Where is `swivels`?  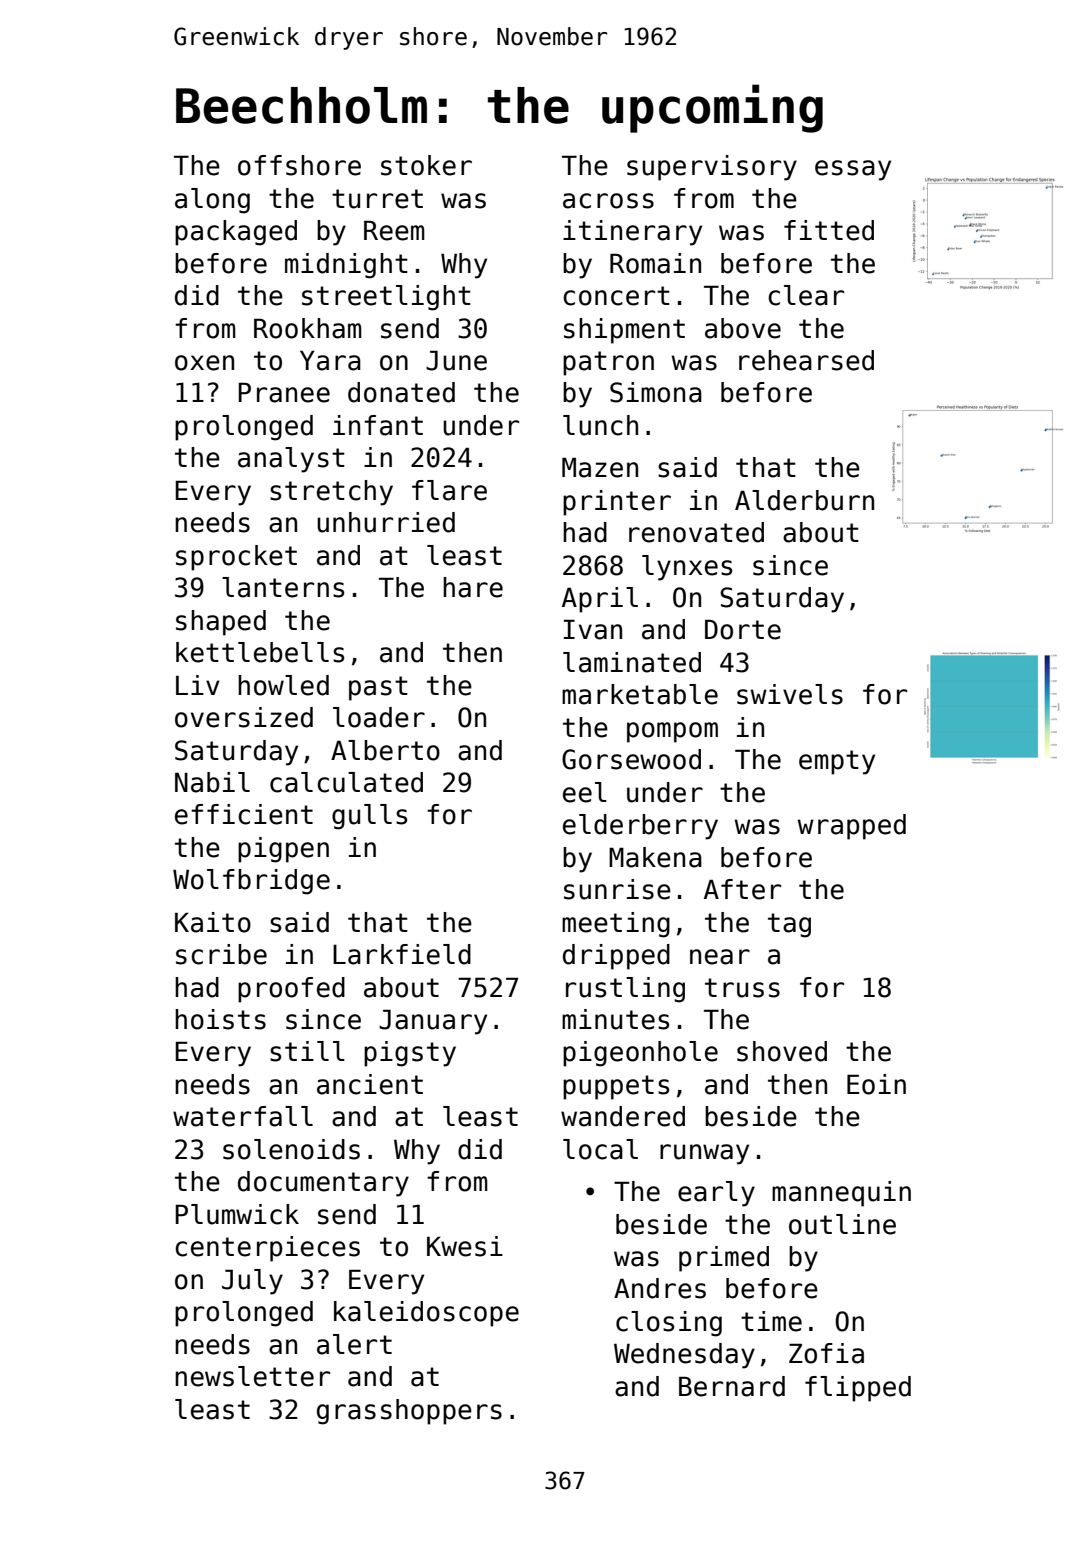
swivels is located at coordinates (790, 694).
